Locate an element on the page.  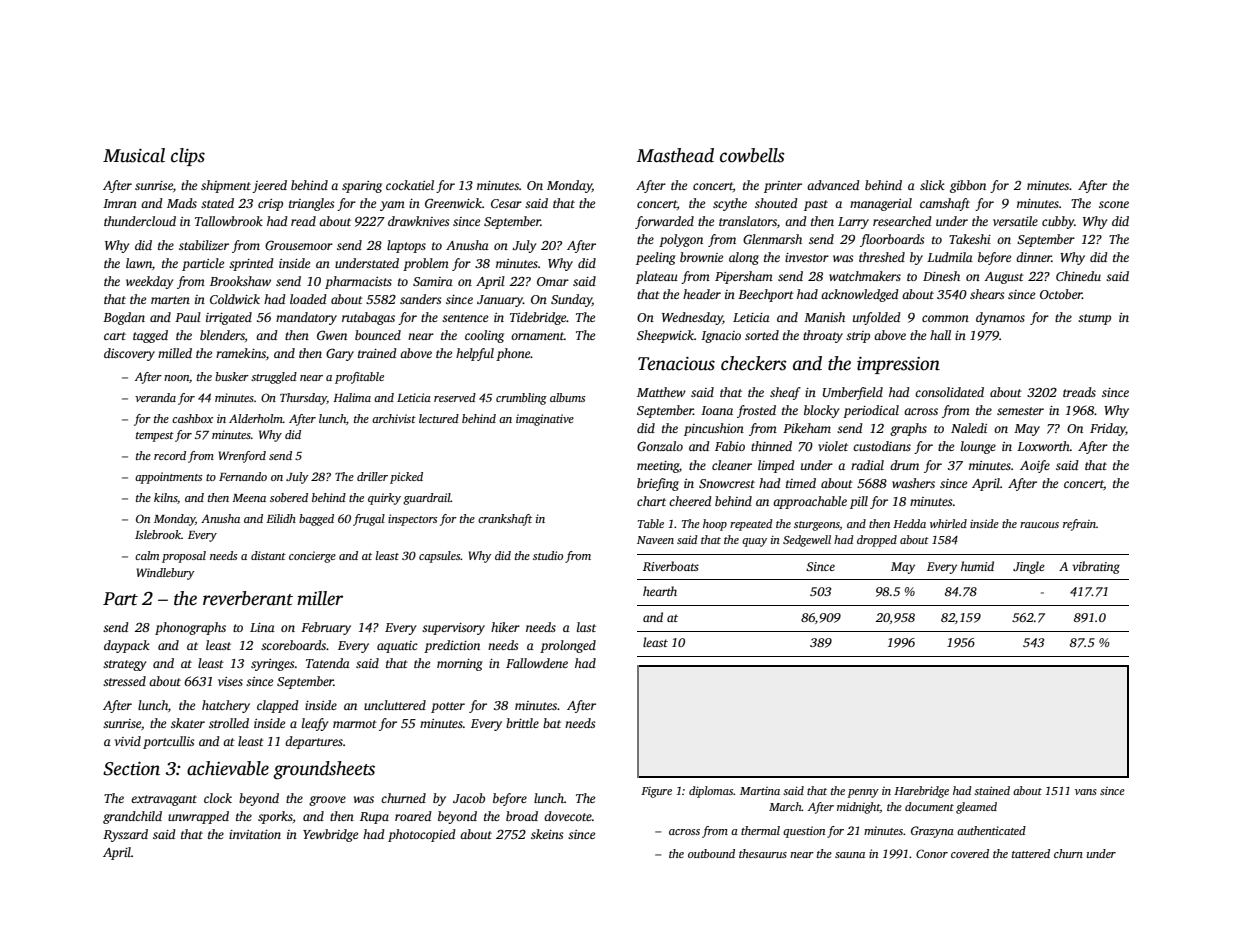
last is located at coordinates (586, 627).
